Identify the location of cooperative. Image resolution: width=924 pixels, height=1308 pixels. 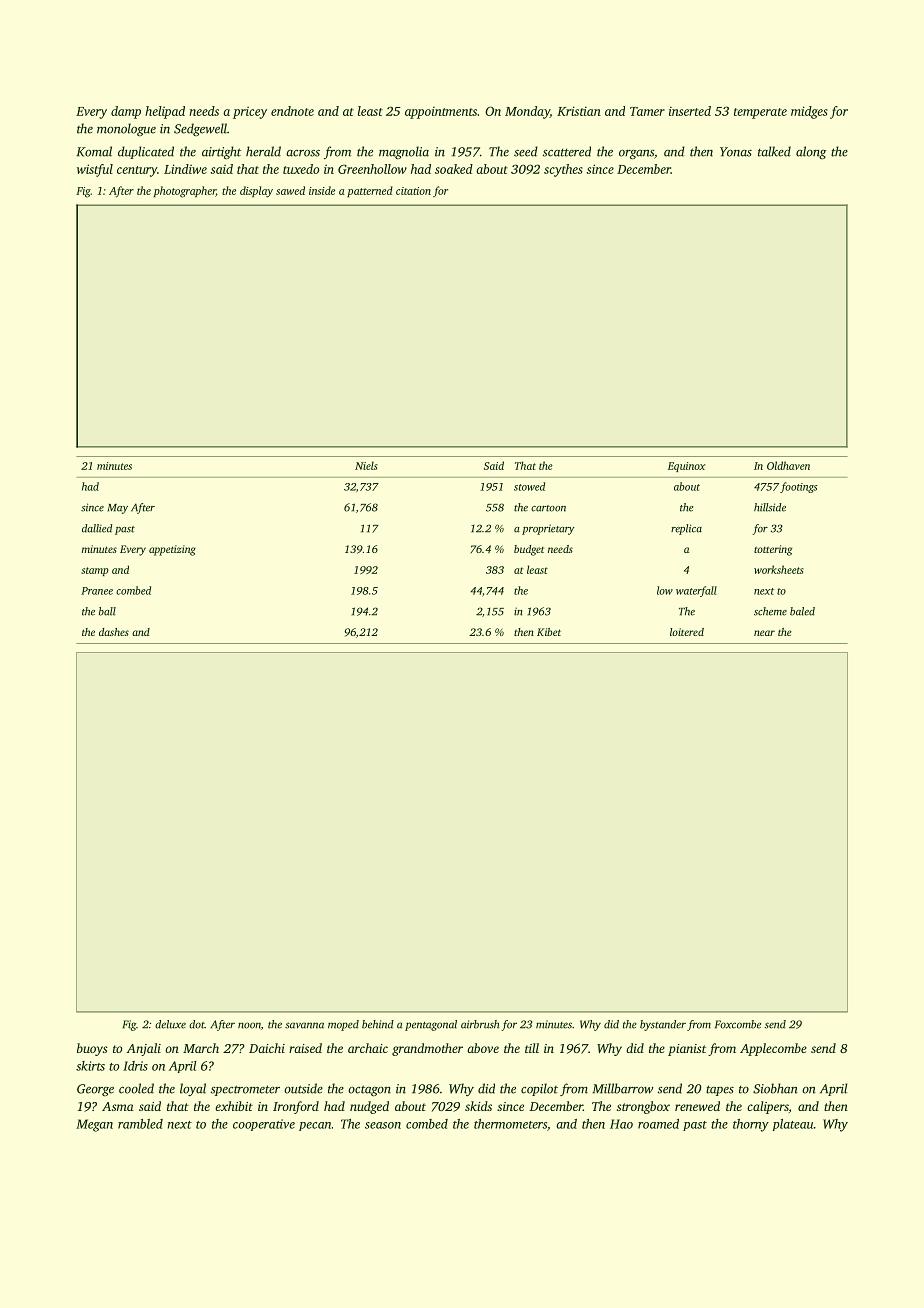
(264, 1125).
